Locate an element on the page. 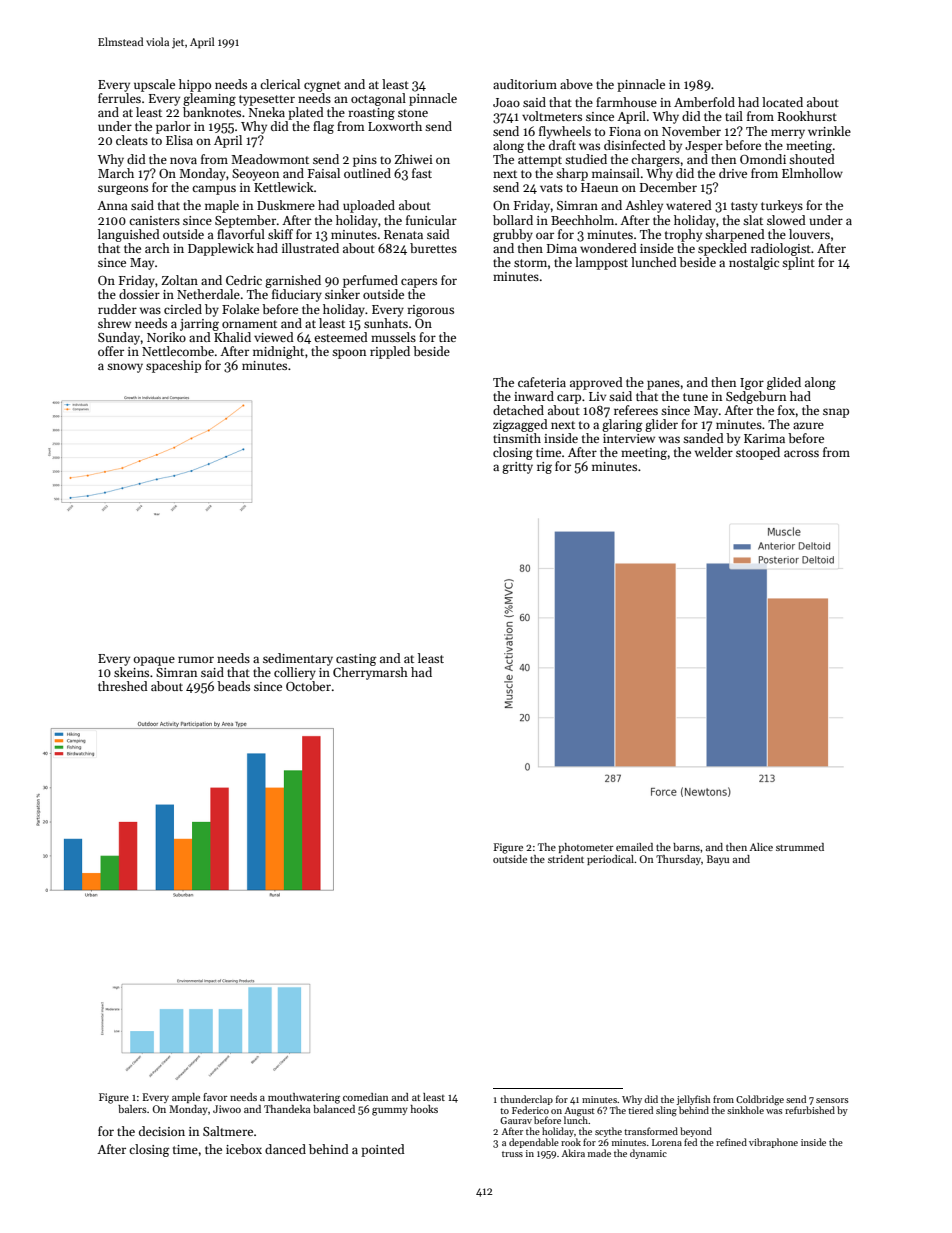 The image size is (952, 1233). Akira is located at coordinates (573, 1153).
